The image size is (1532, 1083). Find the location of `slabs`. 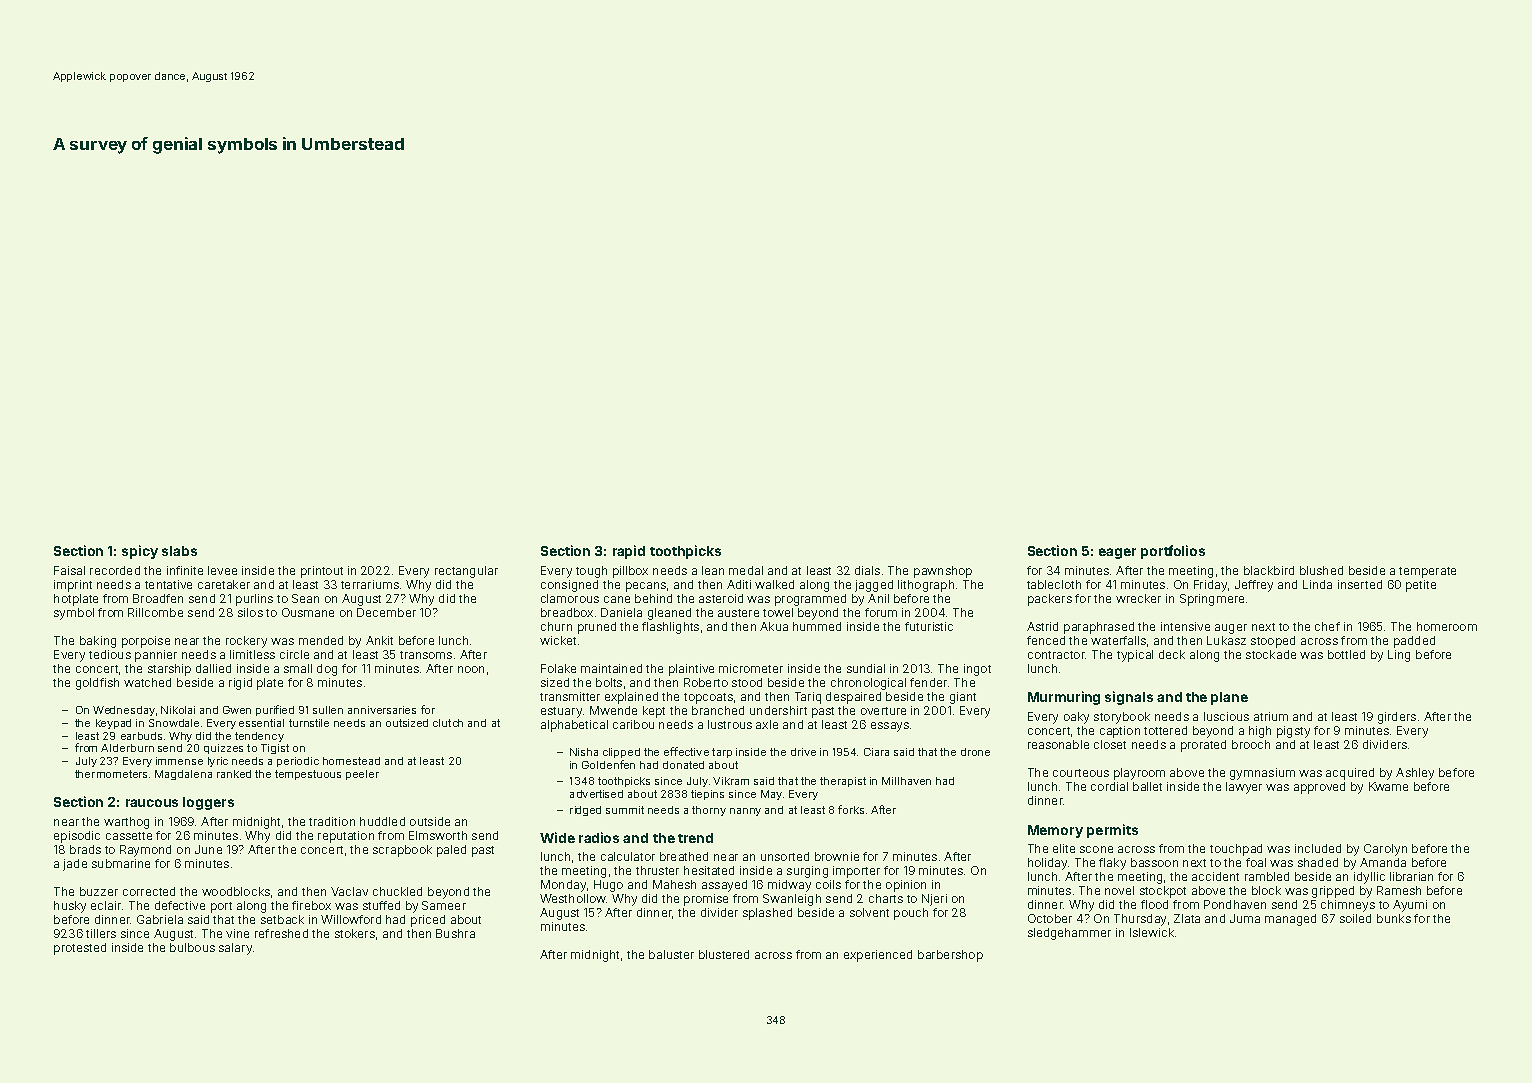

slabs is located at coordinates (179, 551).
